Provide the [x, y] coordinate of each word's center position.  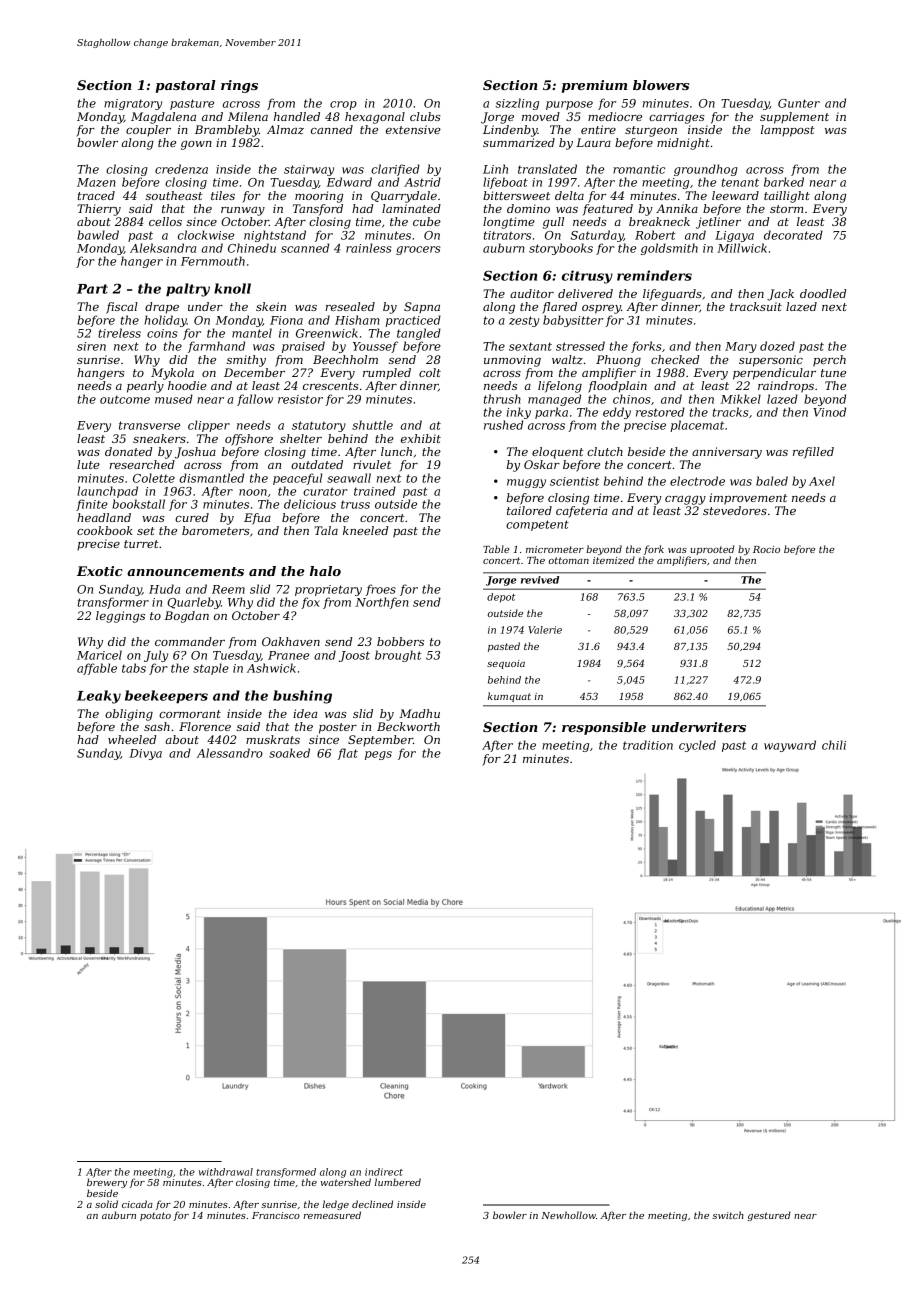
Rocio [766, 549]
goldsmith [669, 249]
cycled [697, 746]
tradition [648, 745]
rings [239, 86]
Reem [228, 589]
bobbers [400, 641]
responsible [604, 728]
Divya [145, 754]
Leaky [99, 697]
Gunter [799, 103]
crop [343, 105]
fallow [255, 400]
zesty [524, 321]
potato [155, 1216]
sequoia [506, 664]
